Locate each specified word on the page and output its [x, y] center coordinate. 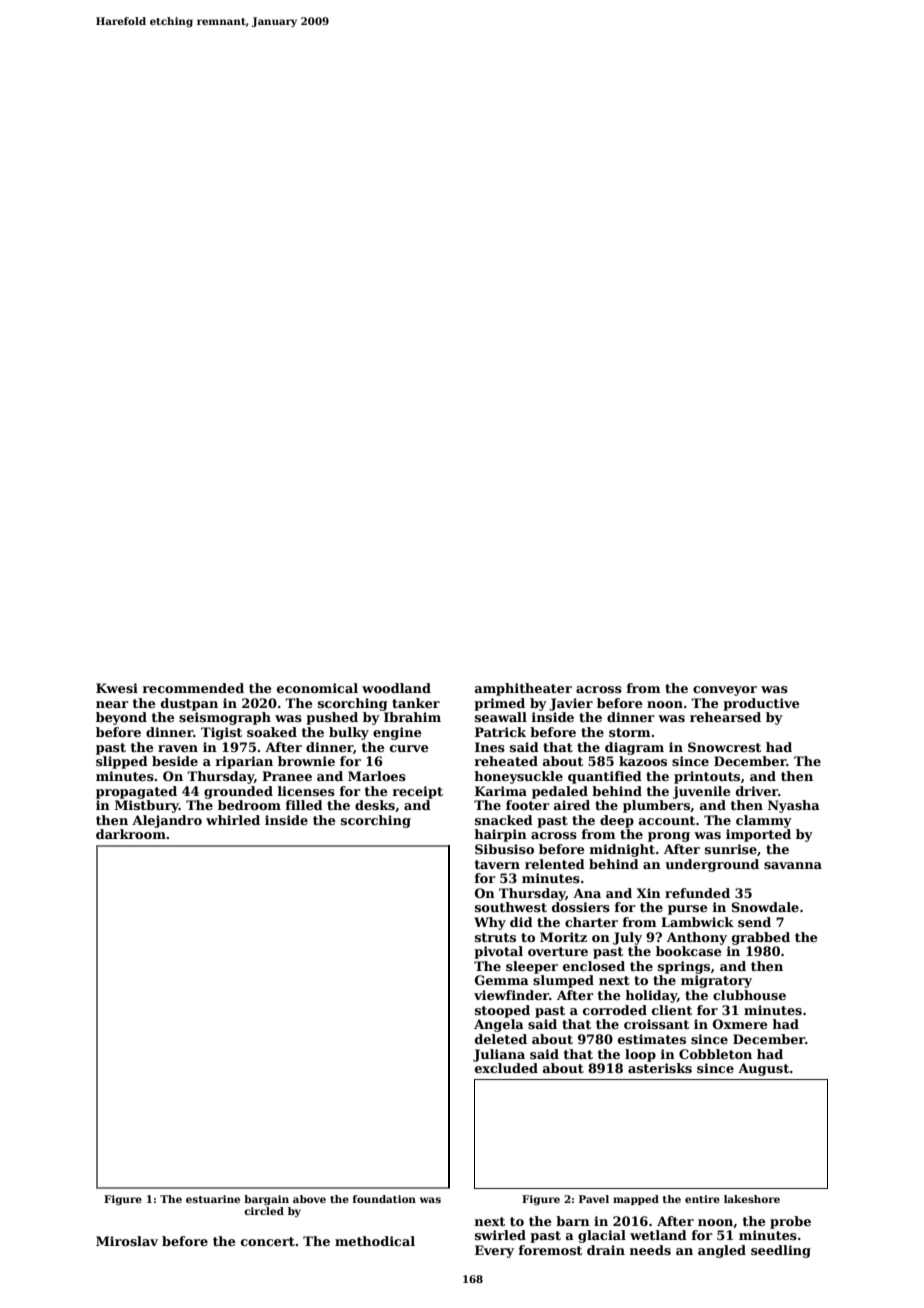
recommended [193, 688]
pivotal [498, 952]
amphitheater [523, 689]
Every [494, 1251]
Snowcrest [724, 747]
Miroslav [127, 1241]
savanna [793, 865]
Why [490, 923]
